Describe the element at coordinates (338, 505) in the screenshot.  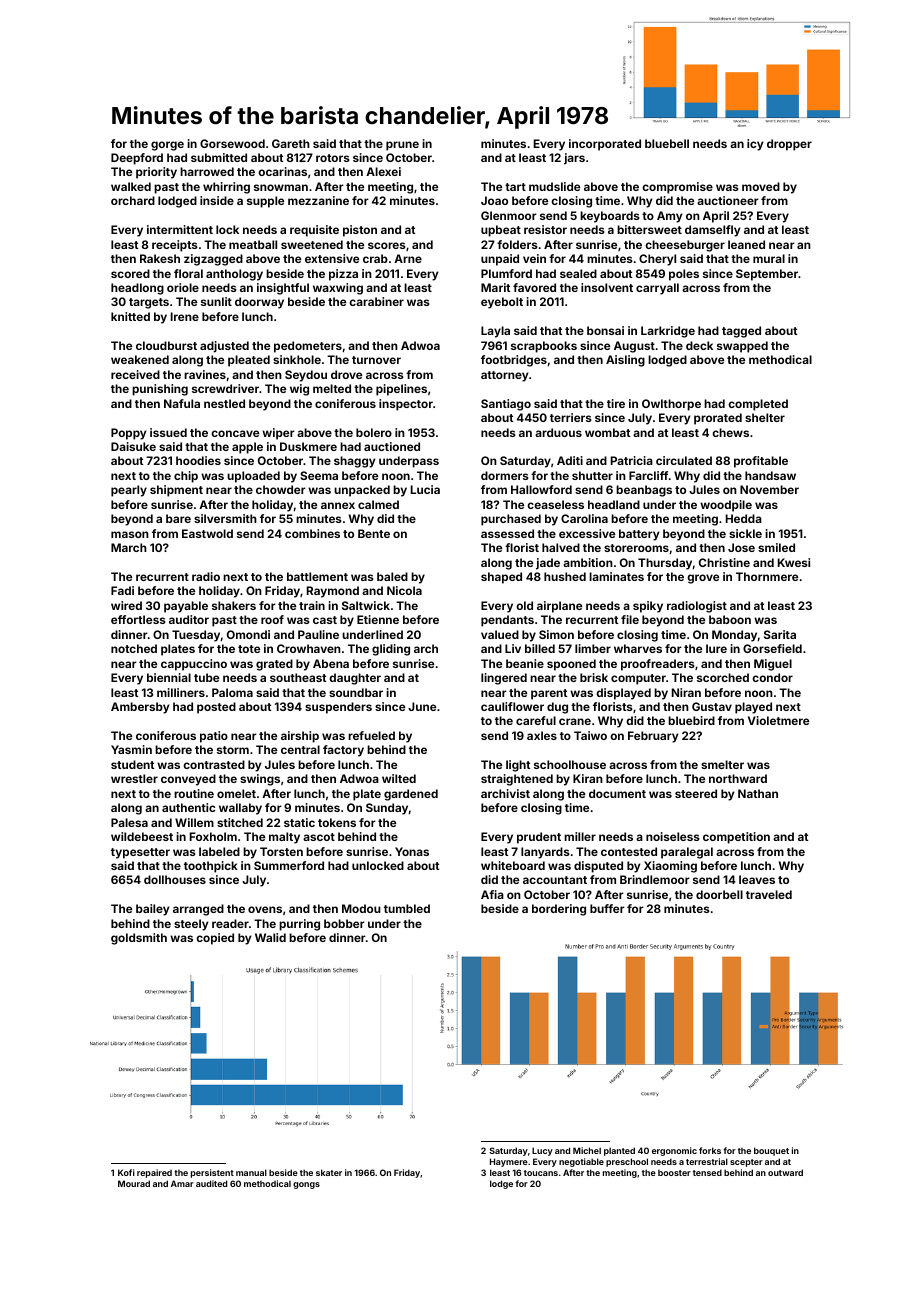
I see `annex` at that location.
